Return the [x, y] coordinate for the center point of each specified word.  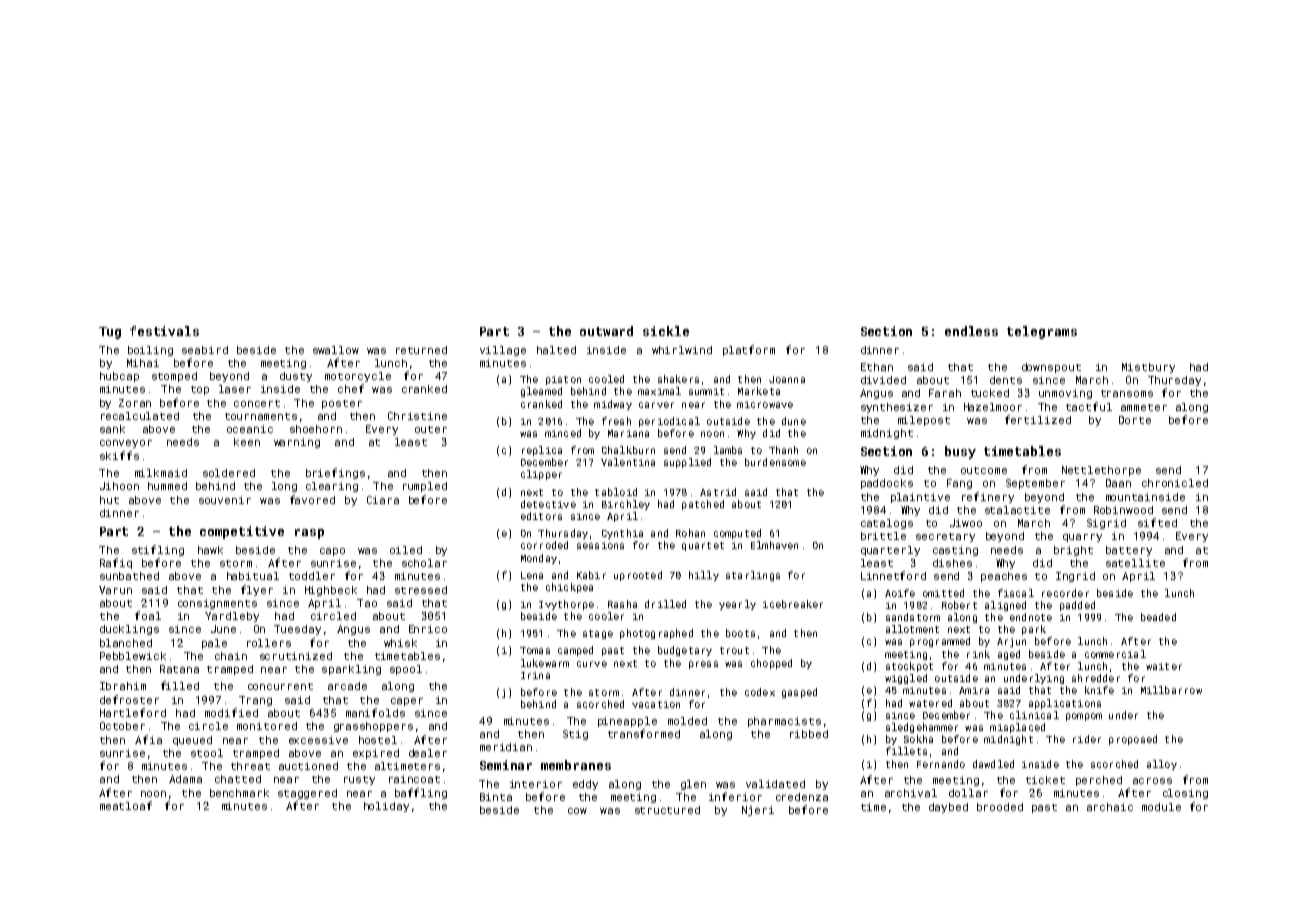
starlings [753, 576]
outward [606, 331]
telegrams [1042, 332]
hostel [378, 740]
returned [421, 350]
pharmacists [784, 722]
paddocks [887, 484]
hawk [210, 550]
